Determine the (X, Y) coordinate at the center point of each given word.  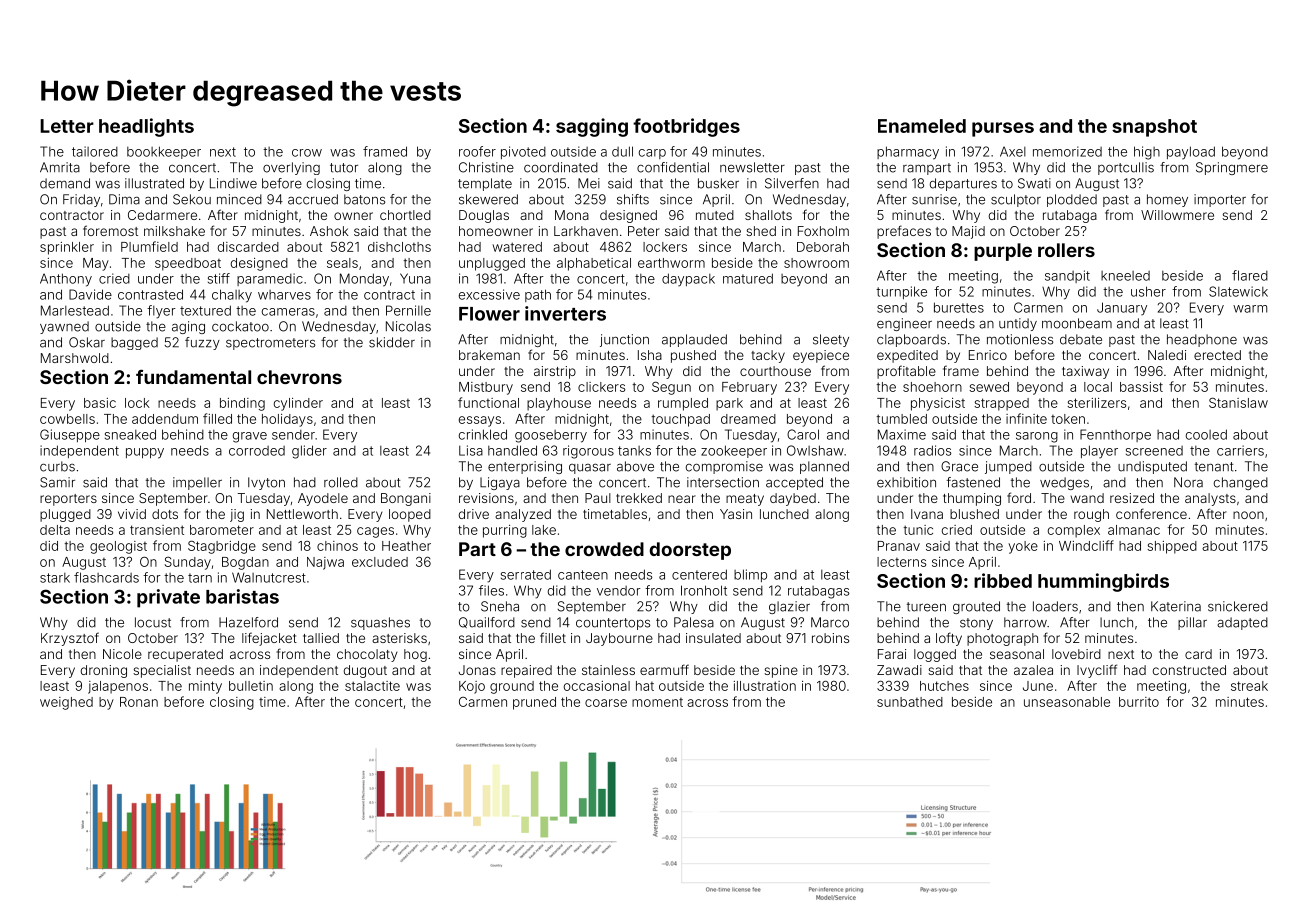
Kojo (472, 687)
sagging (592, 127)
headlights (146, 127)
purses (1003, 129)
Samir (57, 482)
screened (1154, 451)
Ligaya (500, 483)
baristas (242, 596)
